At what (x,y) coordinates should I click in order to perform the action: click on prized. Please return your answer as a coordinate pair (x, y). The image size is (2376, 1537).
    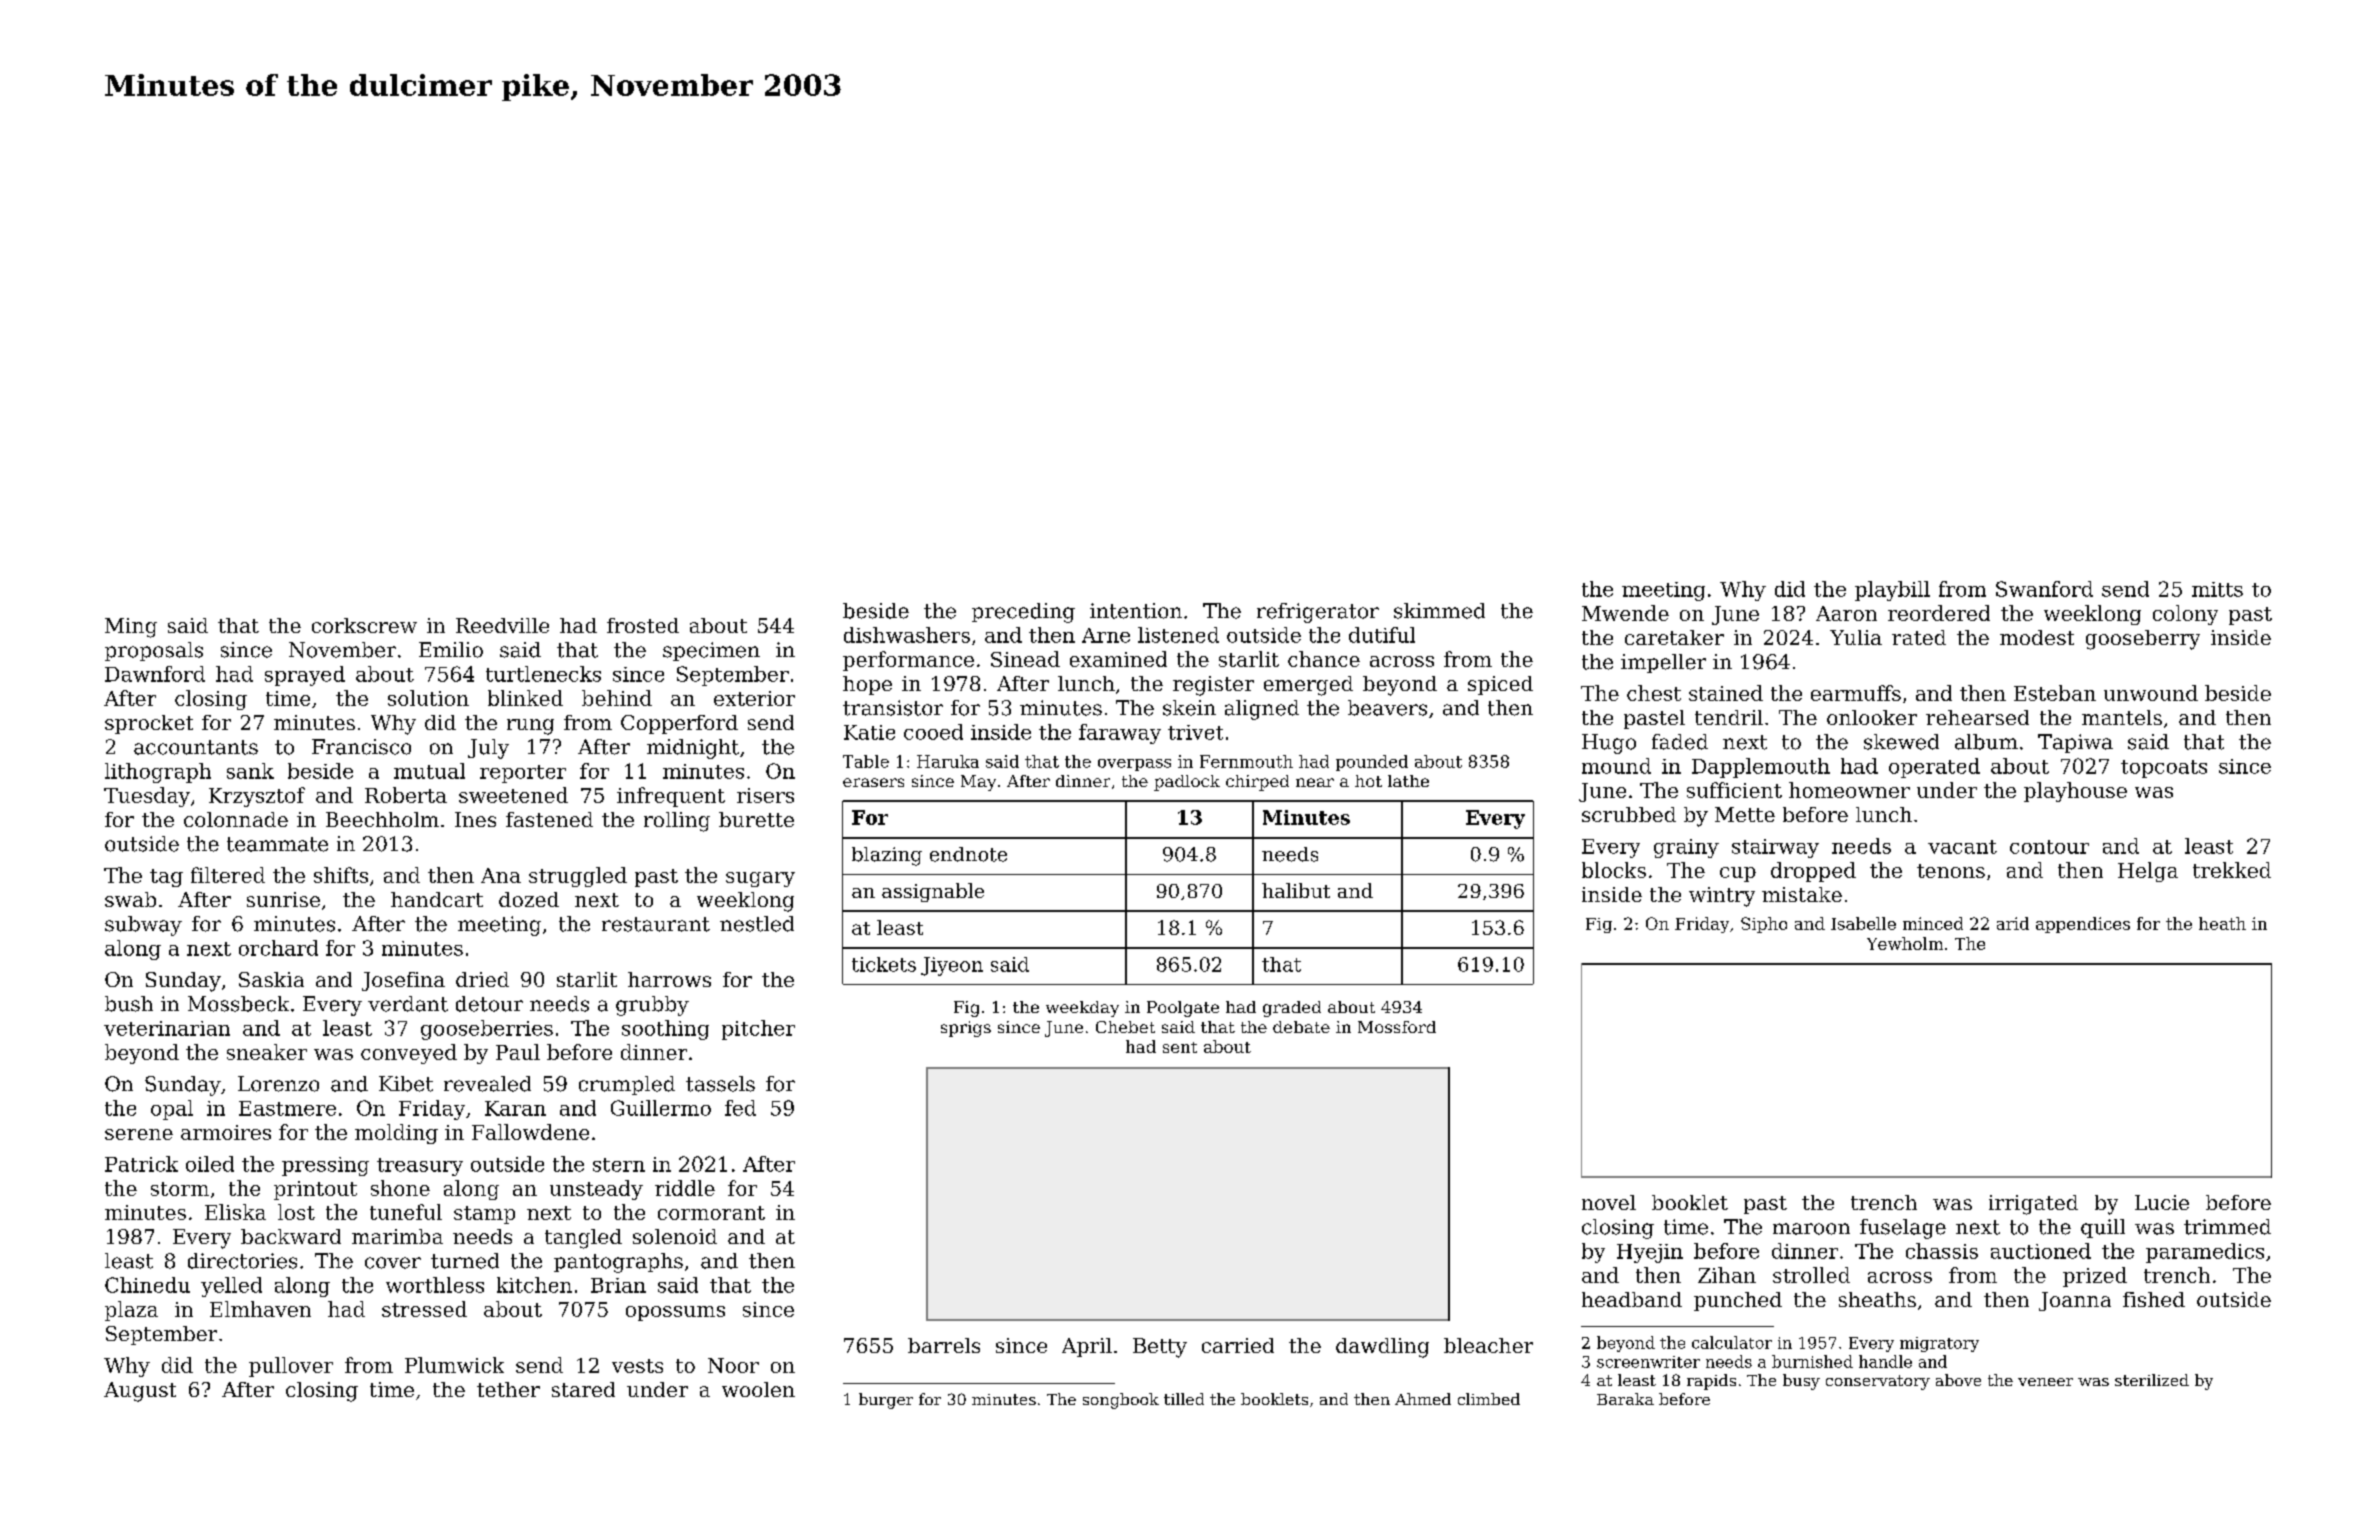
    Looking at the image, I should click on (2095, 1277).
